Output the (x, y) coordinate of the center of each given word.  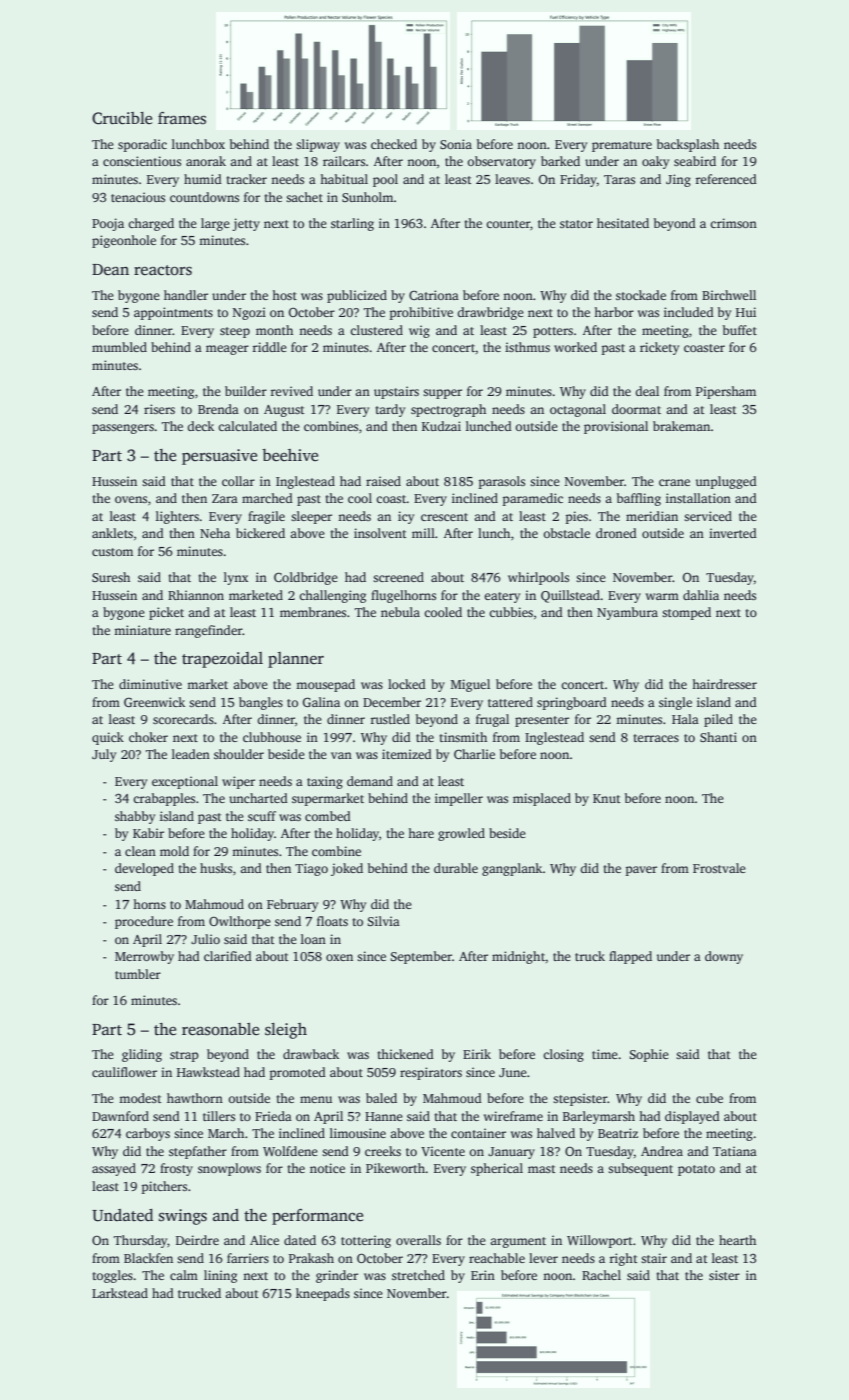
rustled (390, 719)
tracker (246, 179)
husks (216, 868)
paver (641, 871)
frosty (176, 1169)
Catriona (434, 295)
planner (296, 660)
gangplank (512, 869)
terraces (656, 738)
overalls (418, 1240)
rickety (659, 348)
